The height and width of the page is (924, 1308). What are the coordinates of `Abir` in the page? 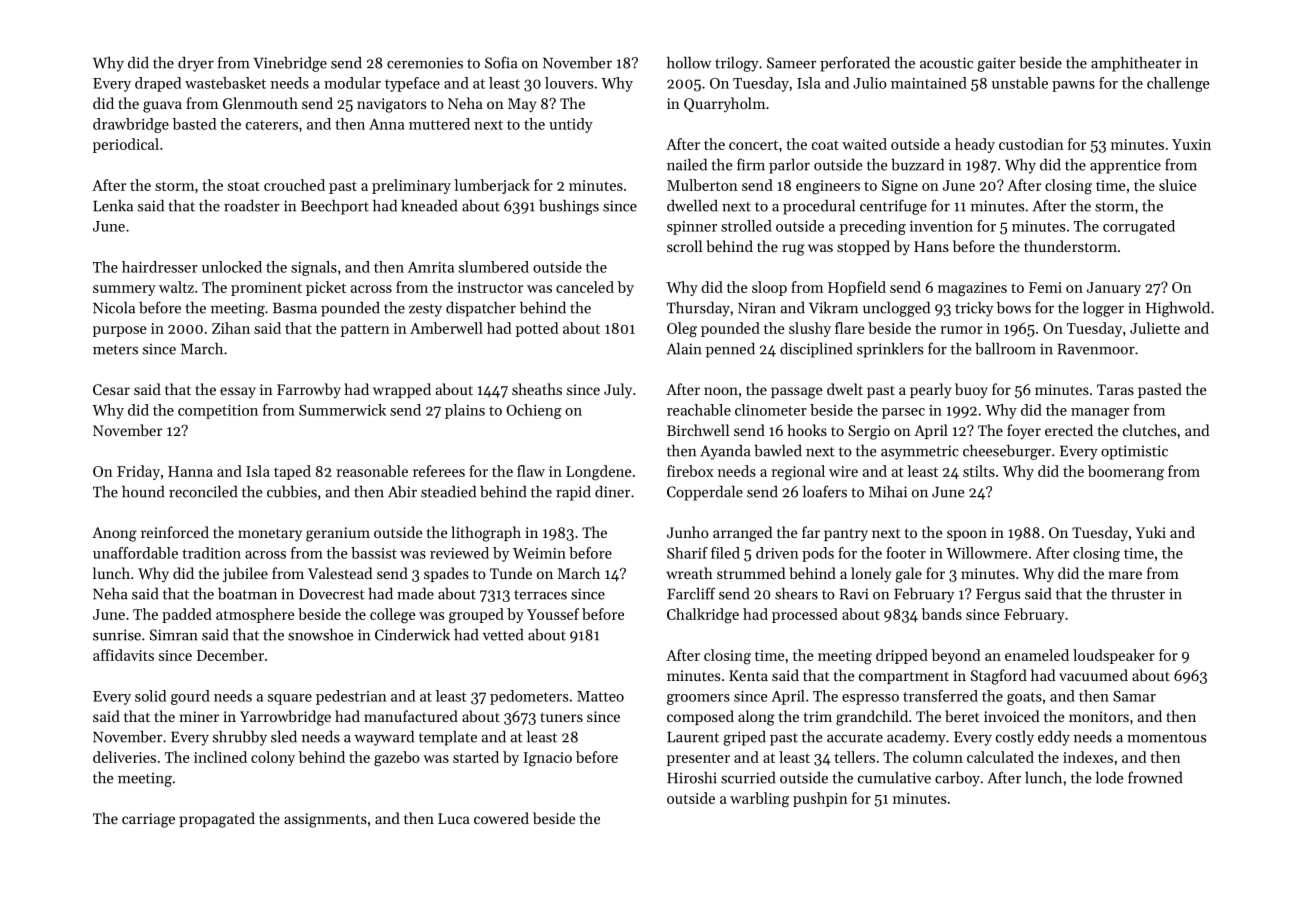 It's located at (402, 492).
